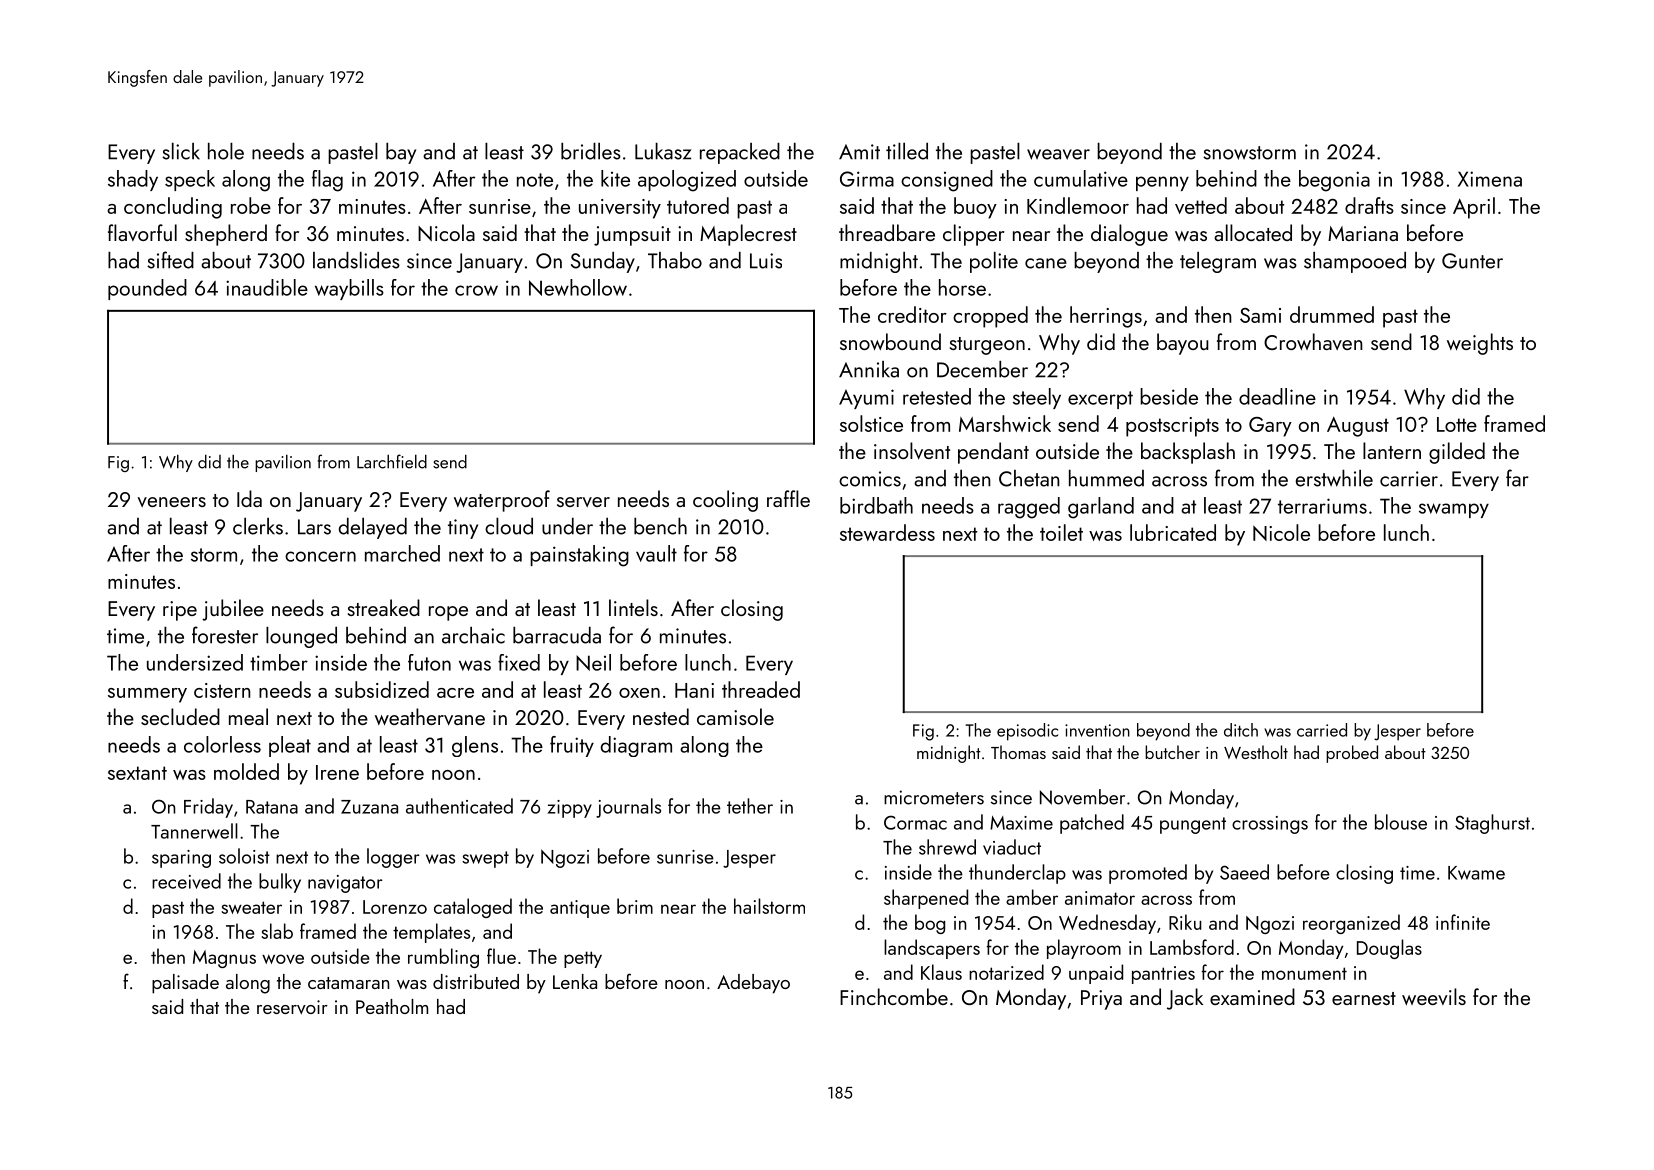  I want to click on Annika, so click(869, 369).
